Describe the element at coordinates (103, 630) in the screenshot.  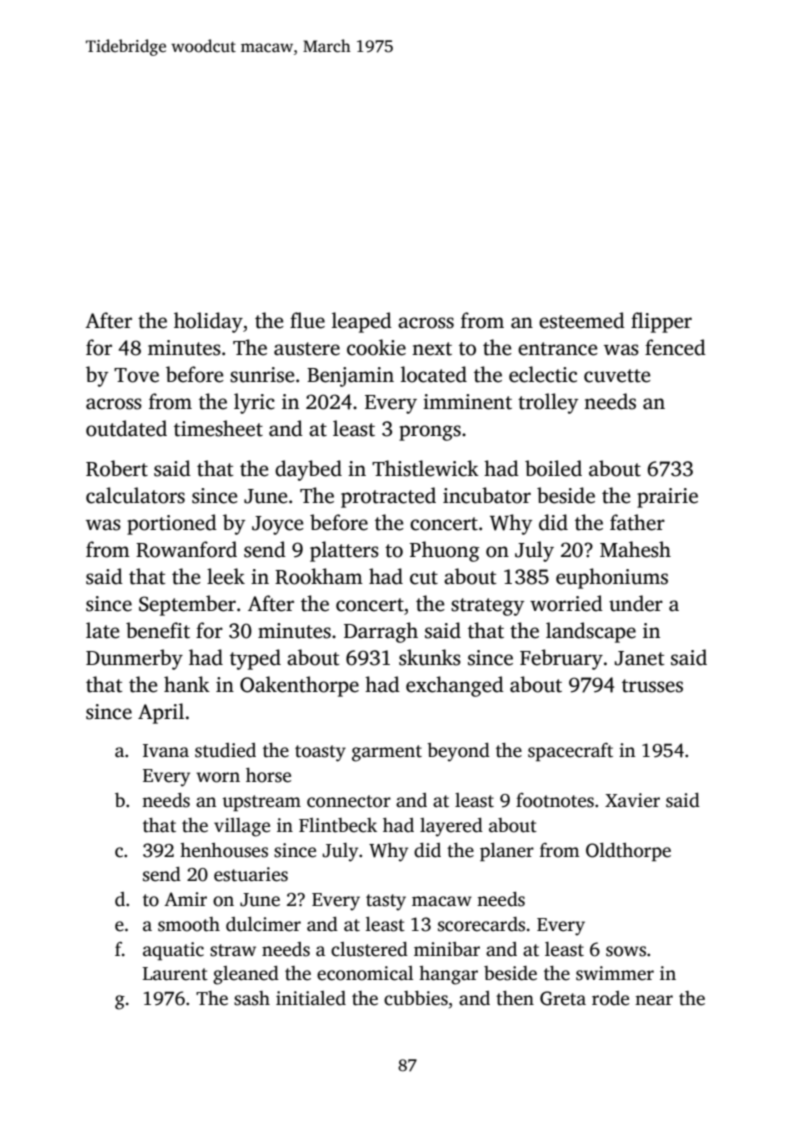
I see `late` at that location.
